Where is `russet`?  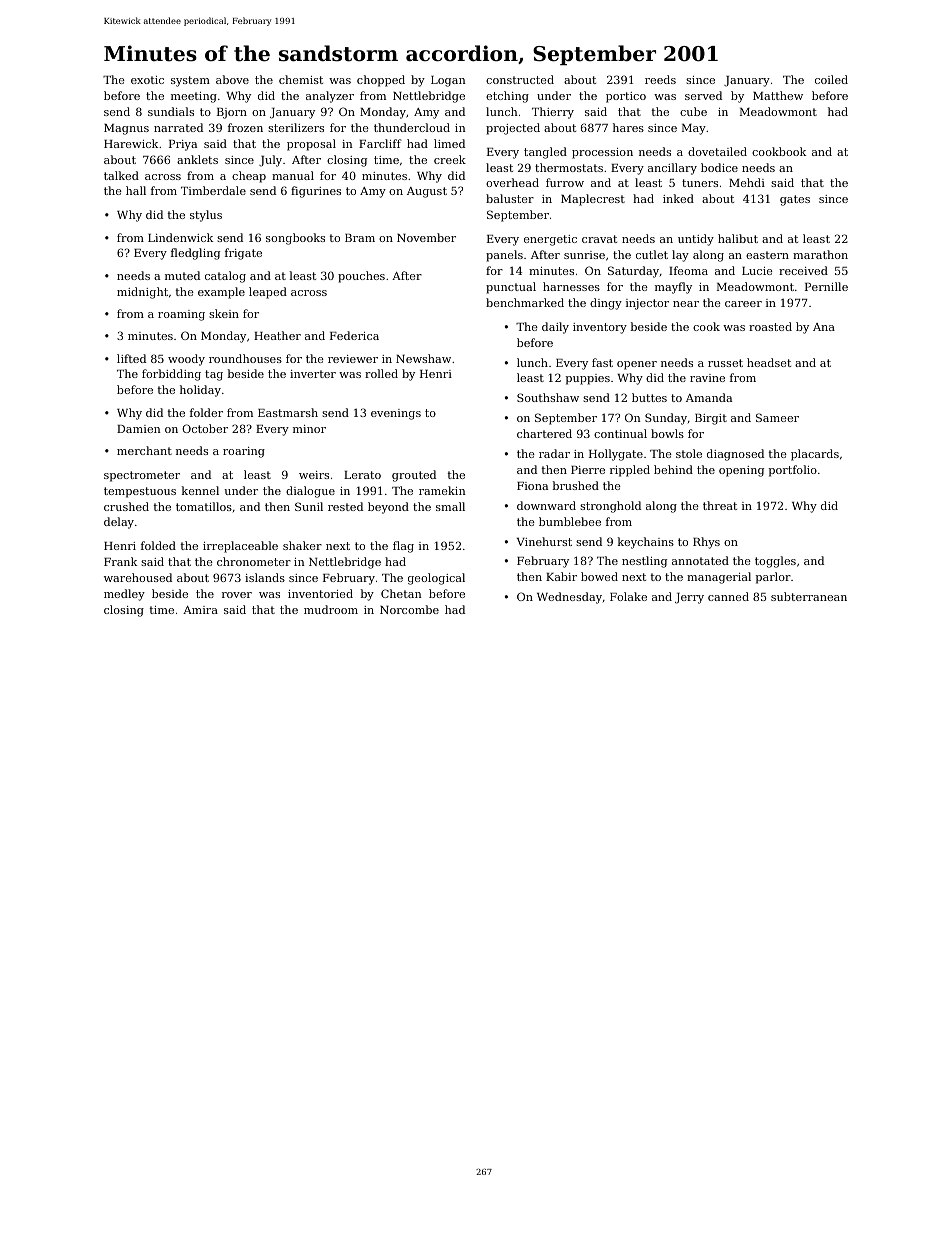 russet is located at coordinates (725, 363).
